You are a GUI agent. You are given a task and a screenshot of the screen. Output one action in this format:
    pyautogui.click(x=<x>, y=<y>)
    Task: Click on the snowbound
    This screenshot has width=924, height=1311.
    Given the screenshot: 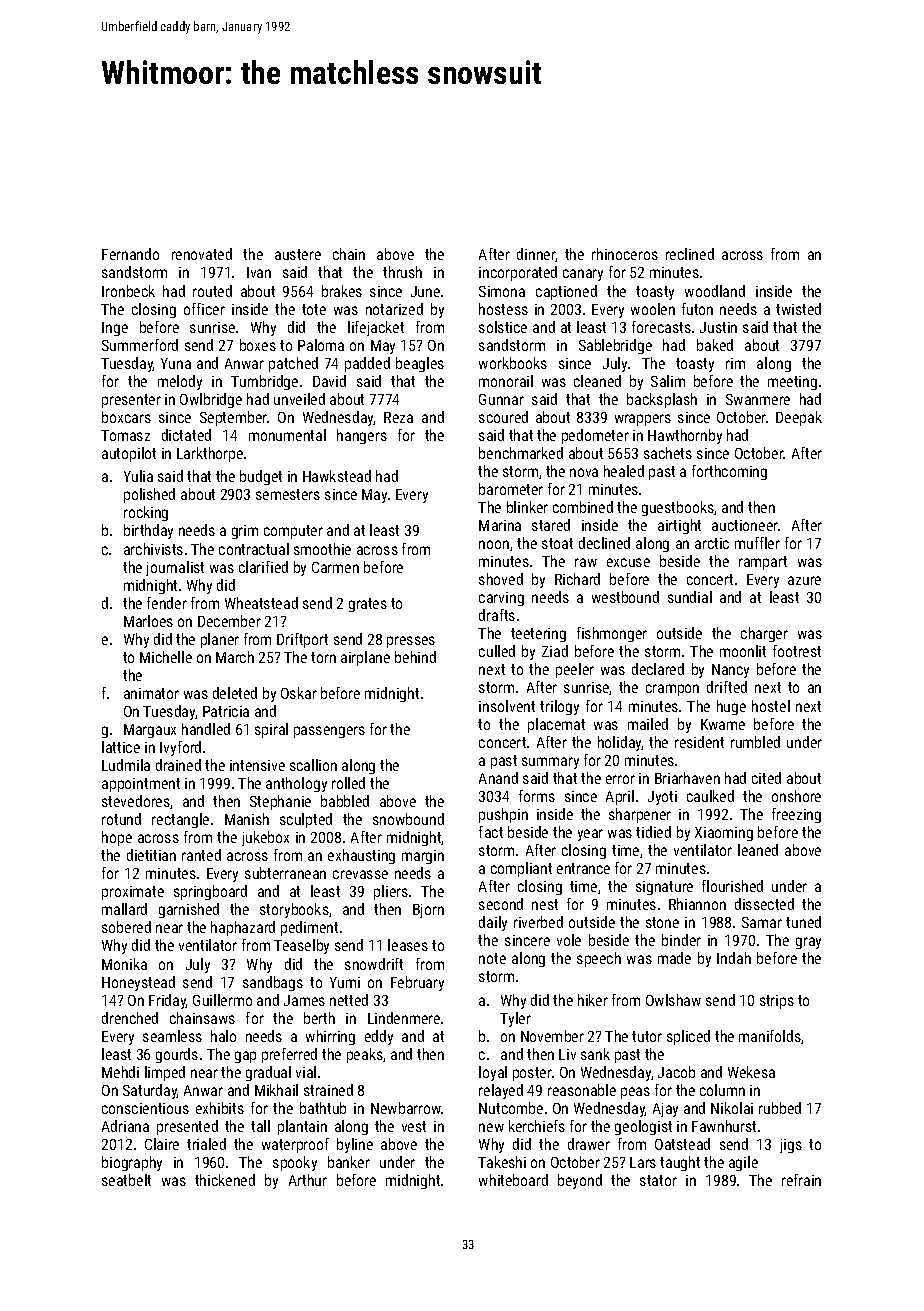 What is the action you would take?
    pyautogui.click(x=408, y=819)
